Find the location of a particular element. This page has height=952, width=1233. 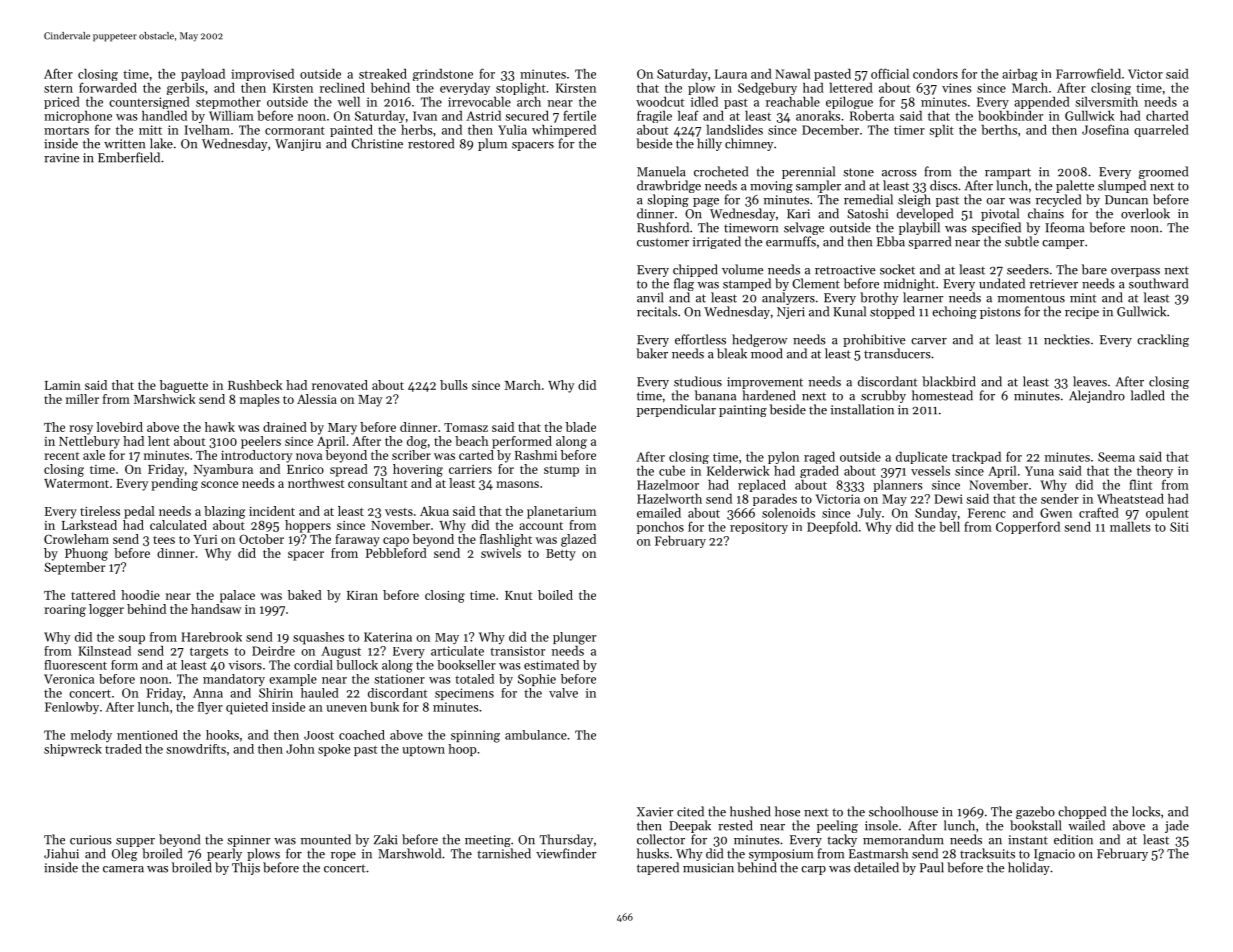

recent is located at coordinates (61, 456).
